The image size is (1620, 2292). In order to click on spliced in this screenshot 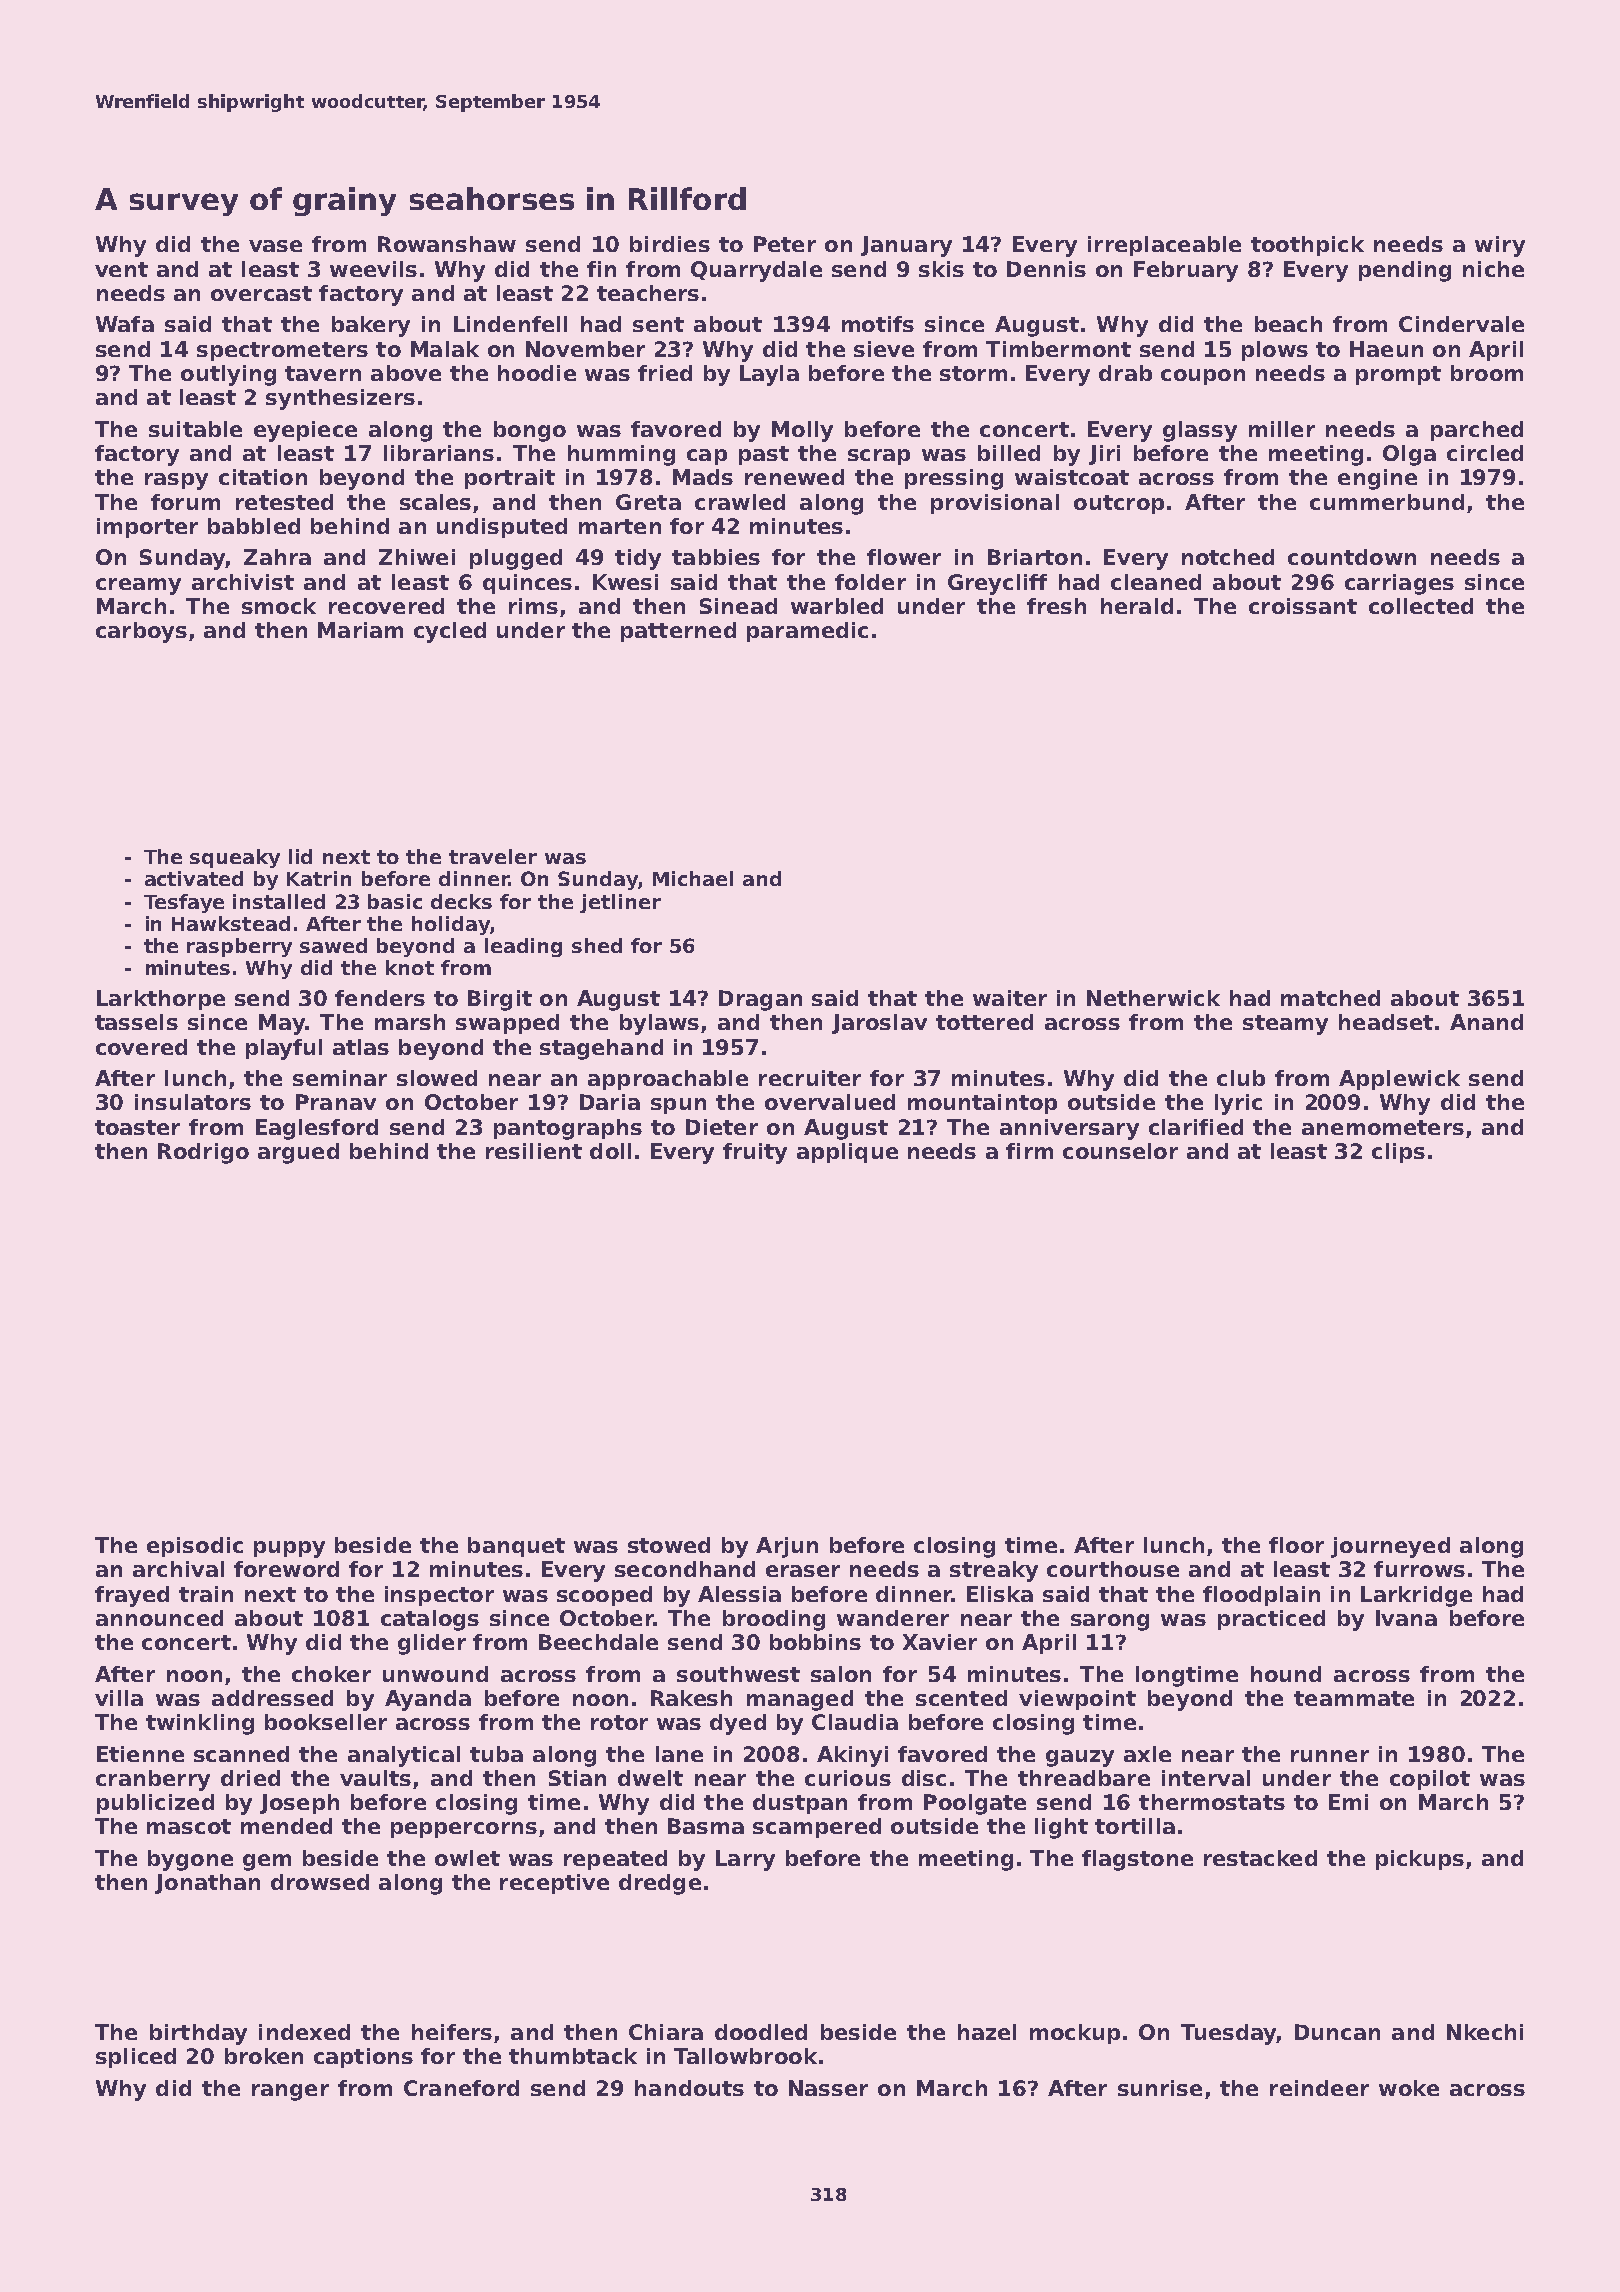, I will do `click(136, 2058)`.
